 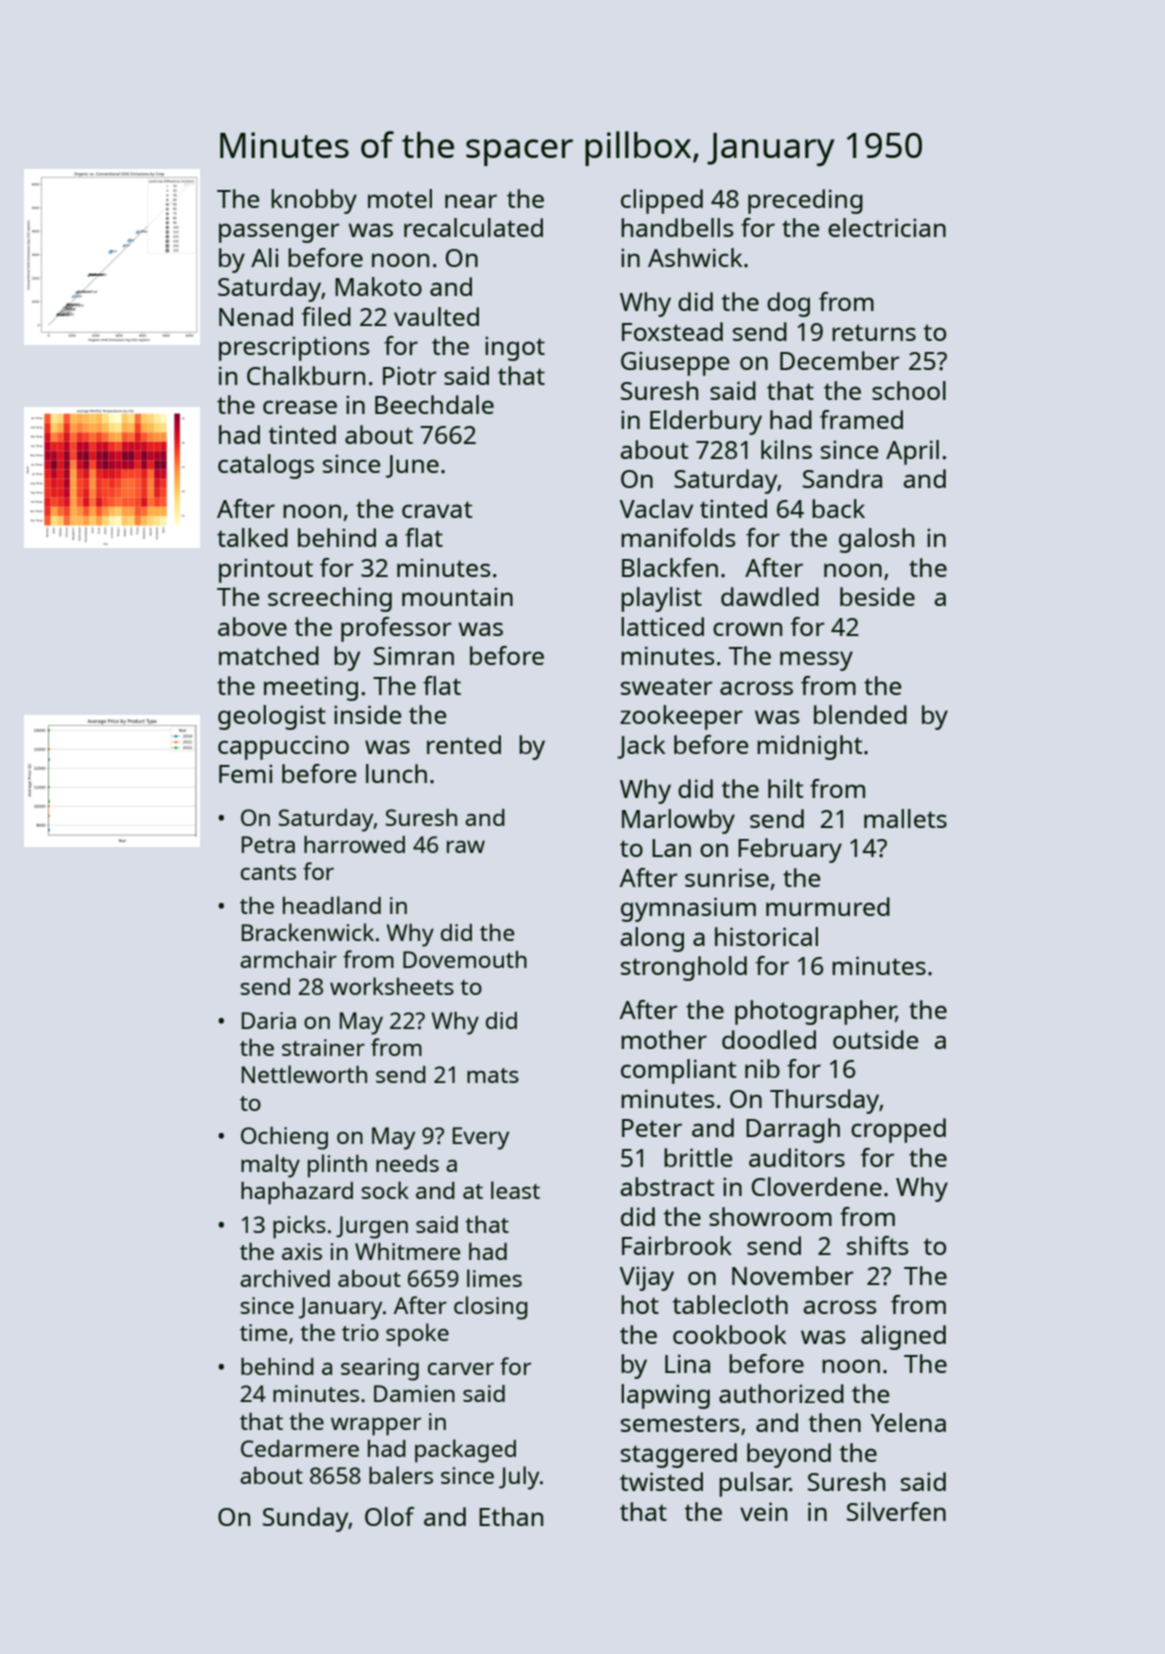 What do you see at coordinates (842, 478) in the screenshot?
I see `Sandra` at bounding box center [842, 478].
